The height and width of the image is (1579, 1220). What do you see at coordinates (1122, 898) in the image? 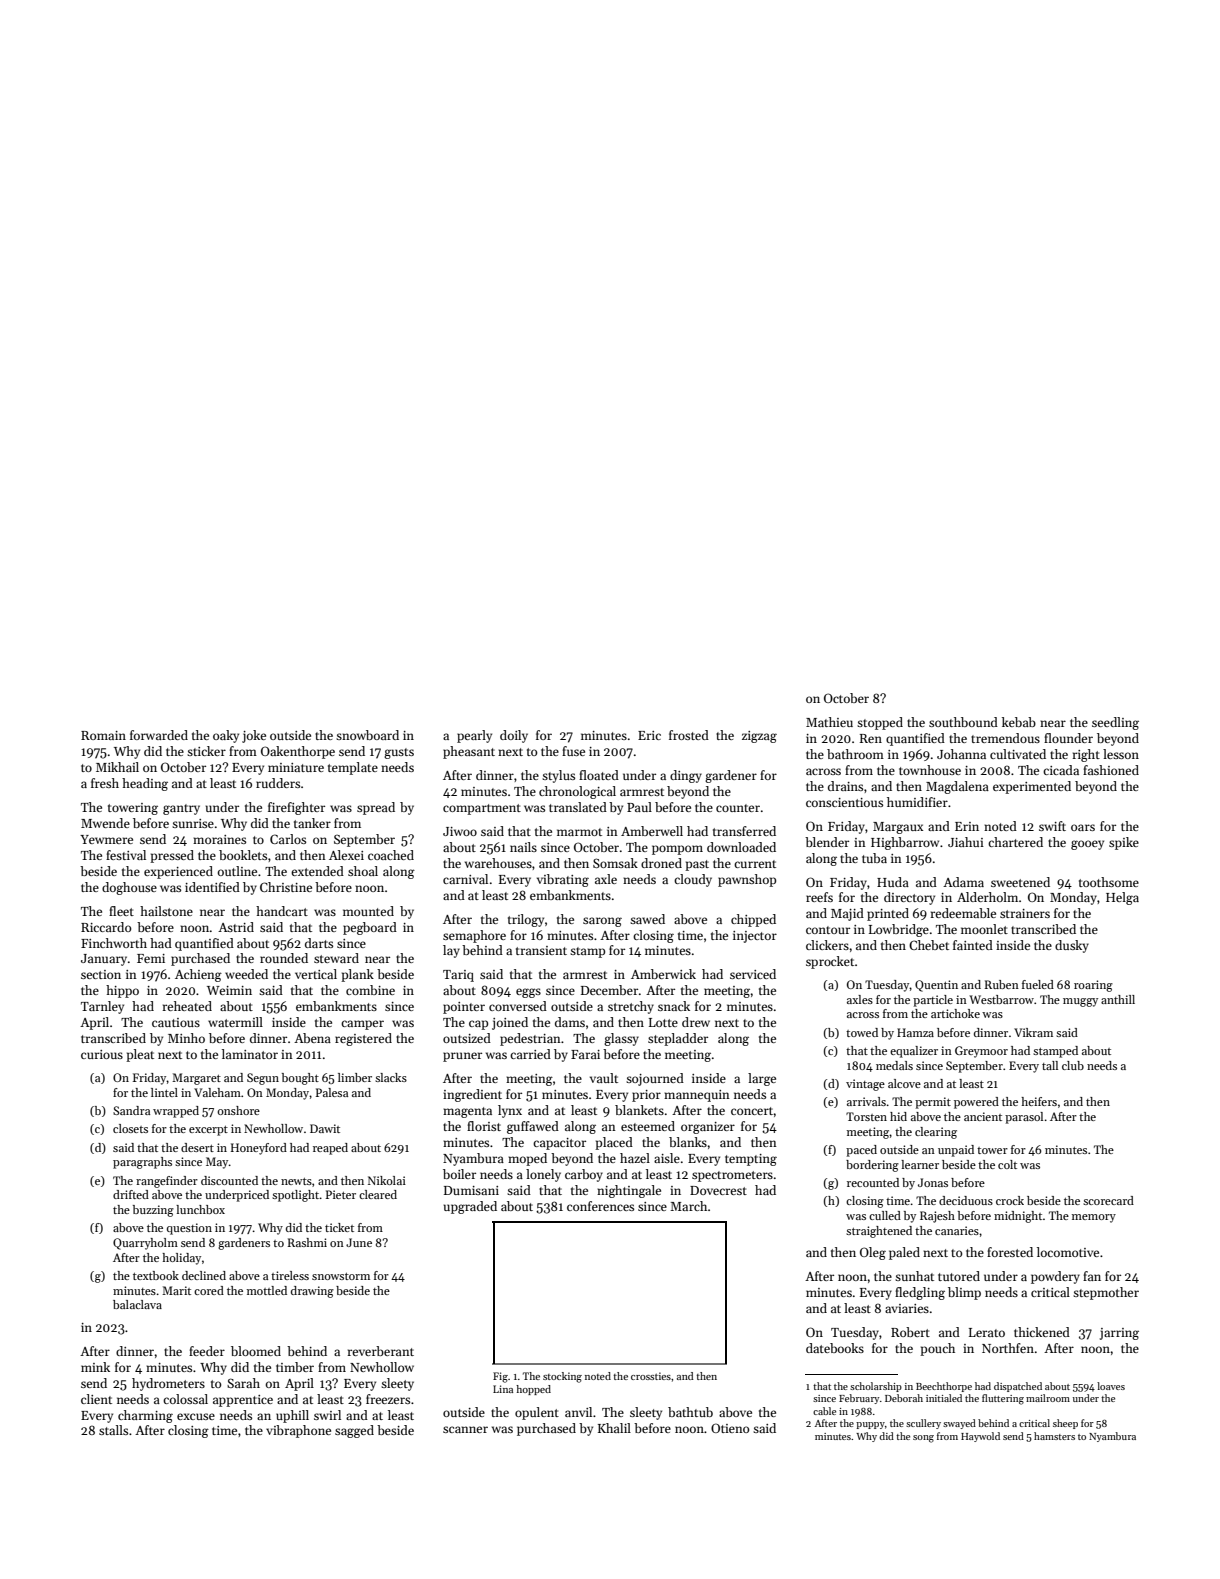
I see `Helga` at bounding box center [1122, 898].
